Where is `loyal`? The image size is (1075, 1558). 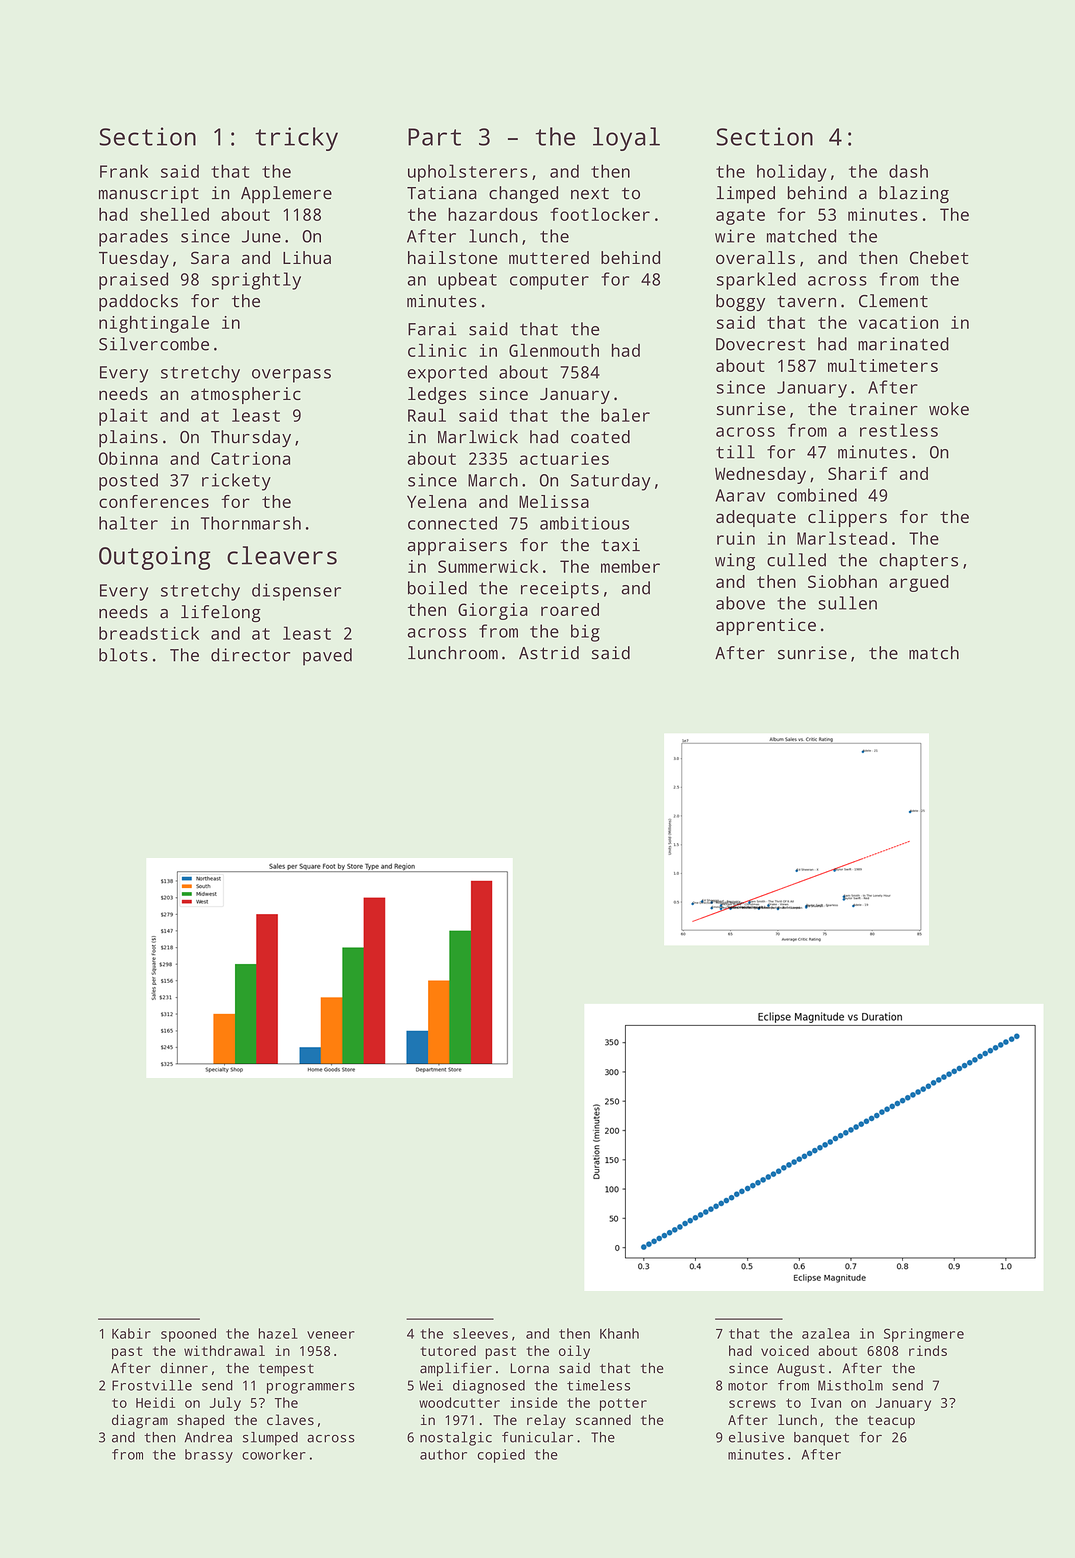
loyal is located at coordinates (626, 139).
